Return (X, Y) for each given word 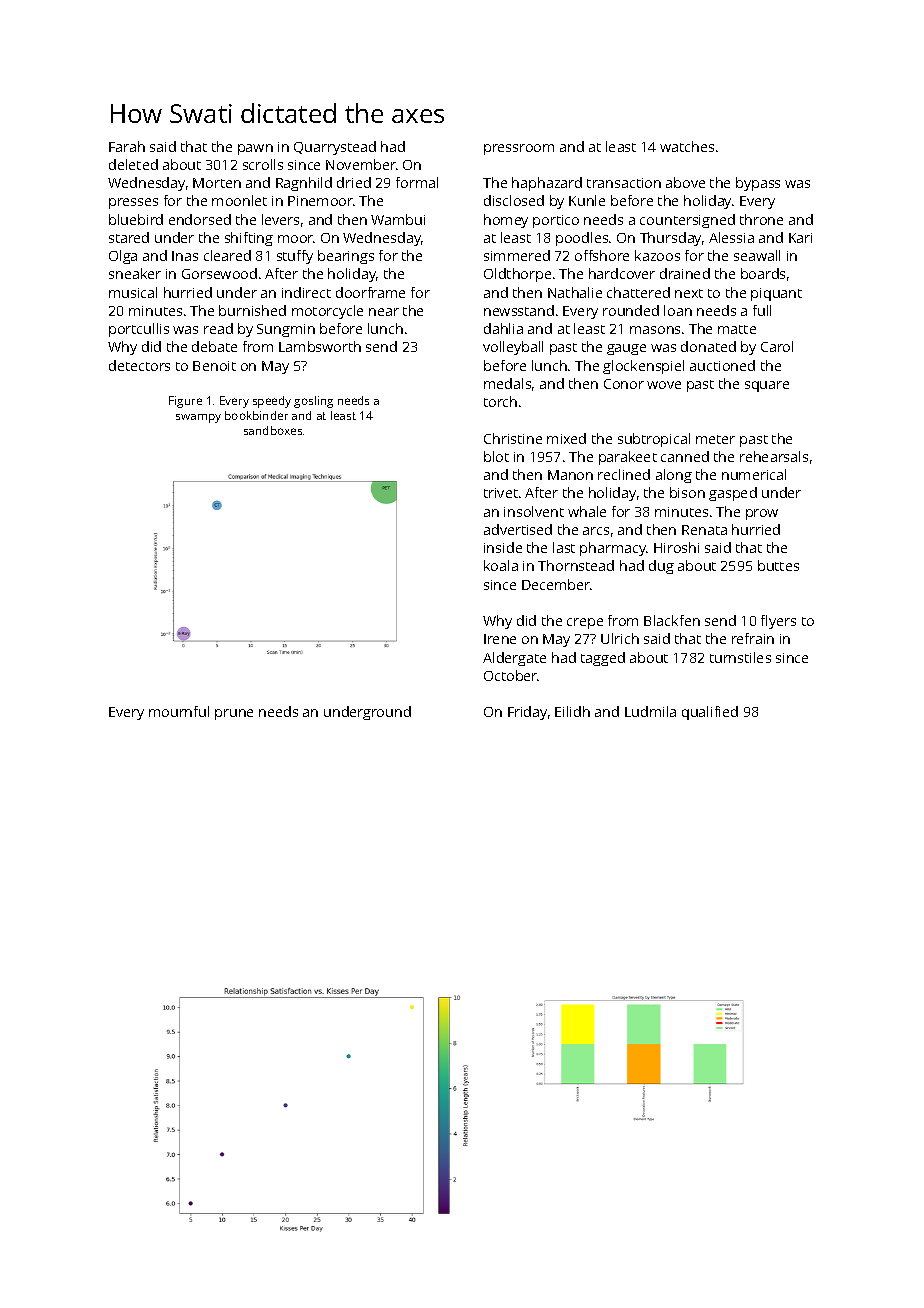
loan (678, 310)
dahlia (503, 328)
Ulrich (620, 638)
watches (687, 146)
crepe (585, 623)
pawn (255, 149)
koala (501, 565)
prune (234, 714)
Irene (500, 639)
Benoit (214, 366)
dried (354, 182)
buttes (778, 565)
